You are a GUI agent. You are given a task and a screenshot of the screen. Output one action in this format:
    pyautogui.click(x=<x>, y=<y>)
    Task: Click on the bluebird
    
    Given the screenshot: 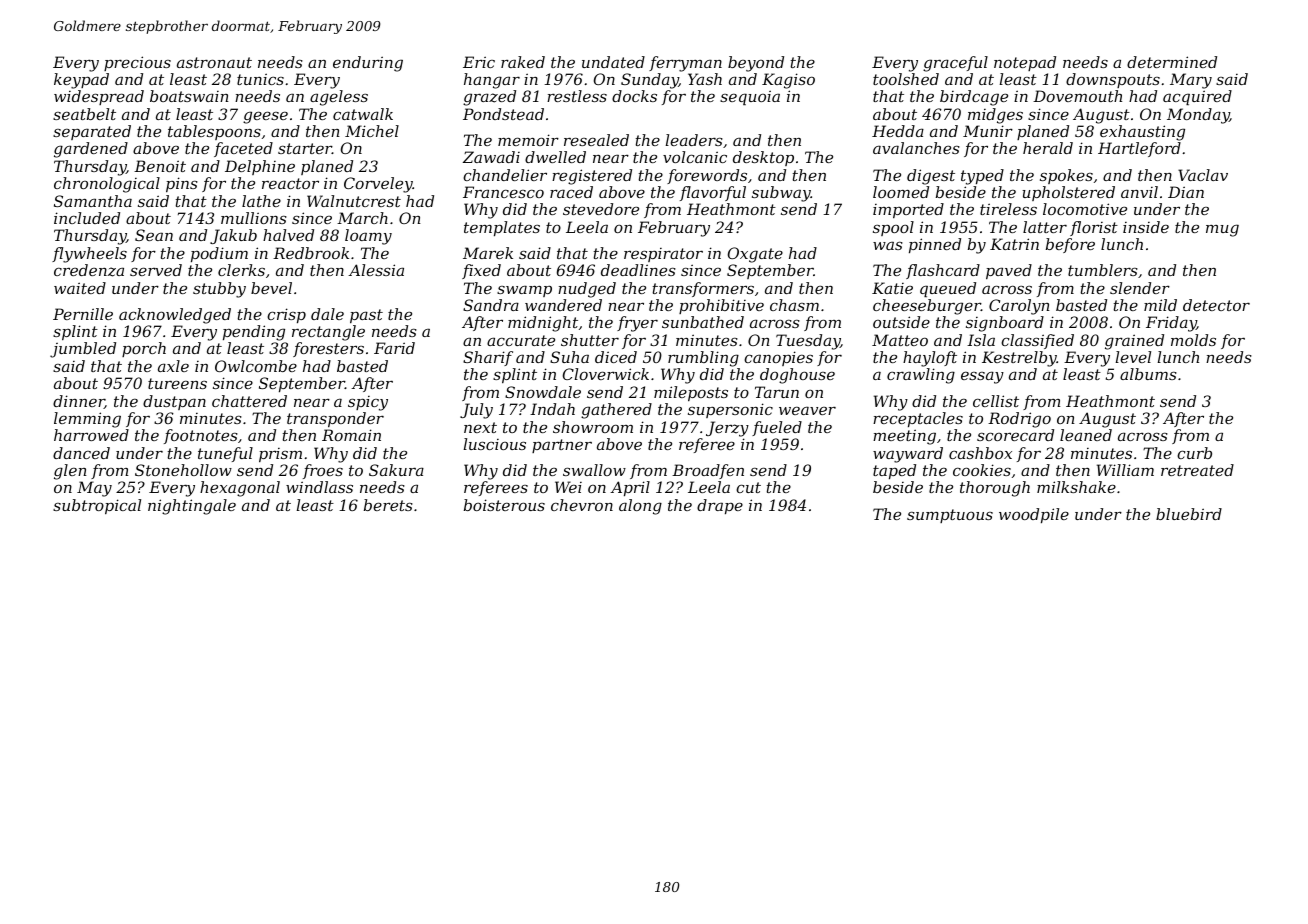 What is the action you would take?
    pyautogui.click(x=1189, y=514)
